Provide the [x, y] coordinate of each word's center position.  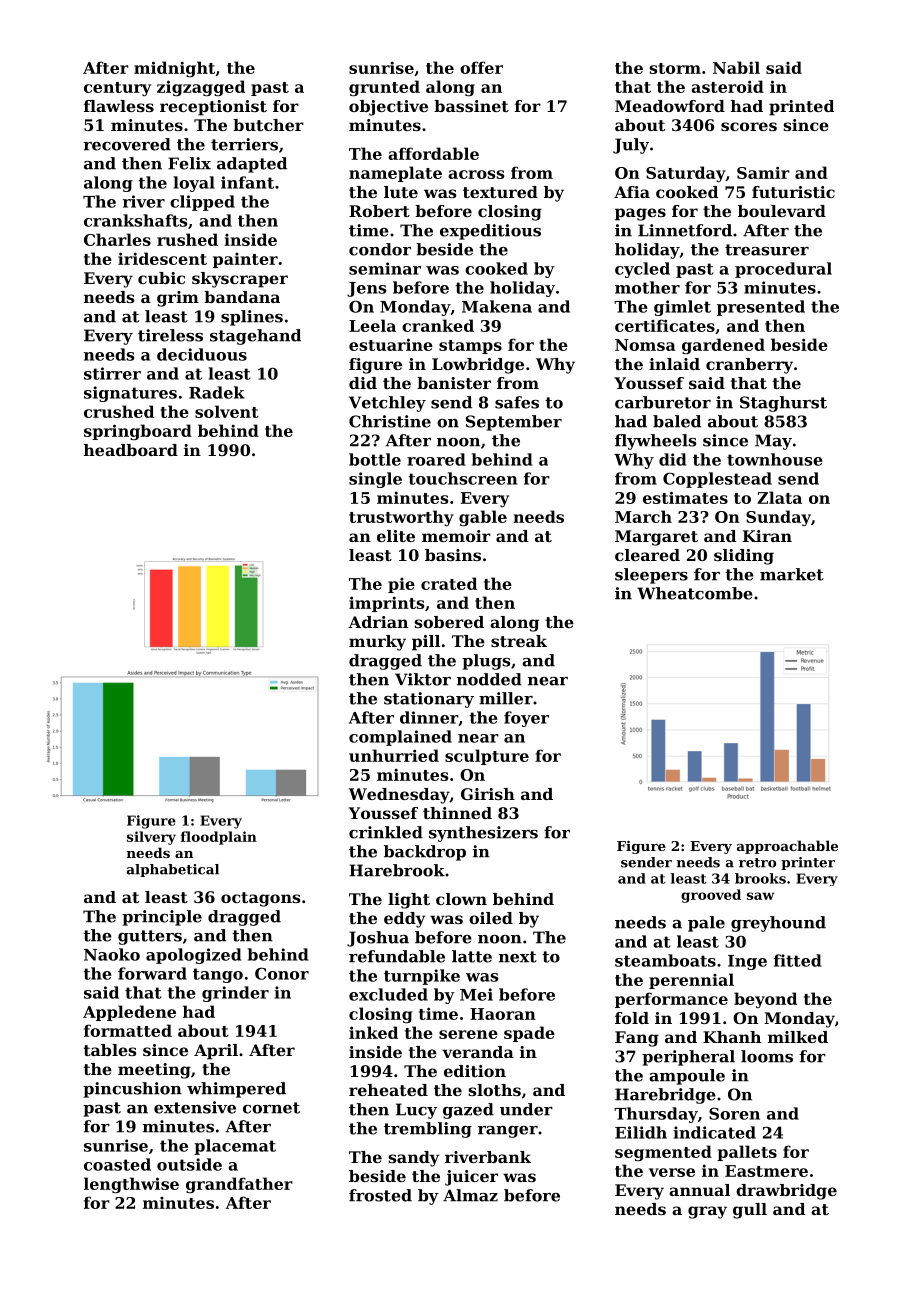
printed [801, 108]
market [792, 574]
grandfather [239, 1185]
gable [483, 518]
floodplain [219, 838]
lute [401, 192]
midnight [174, 69]
